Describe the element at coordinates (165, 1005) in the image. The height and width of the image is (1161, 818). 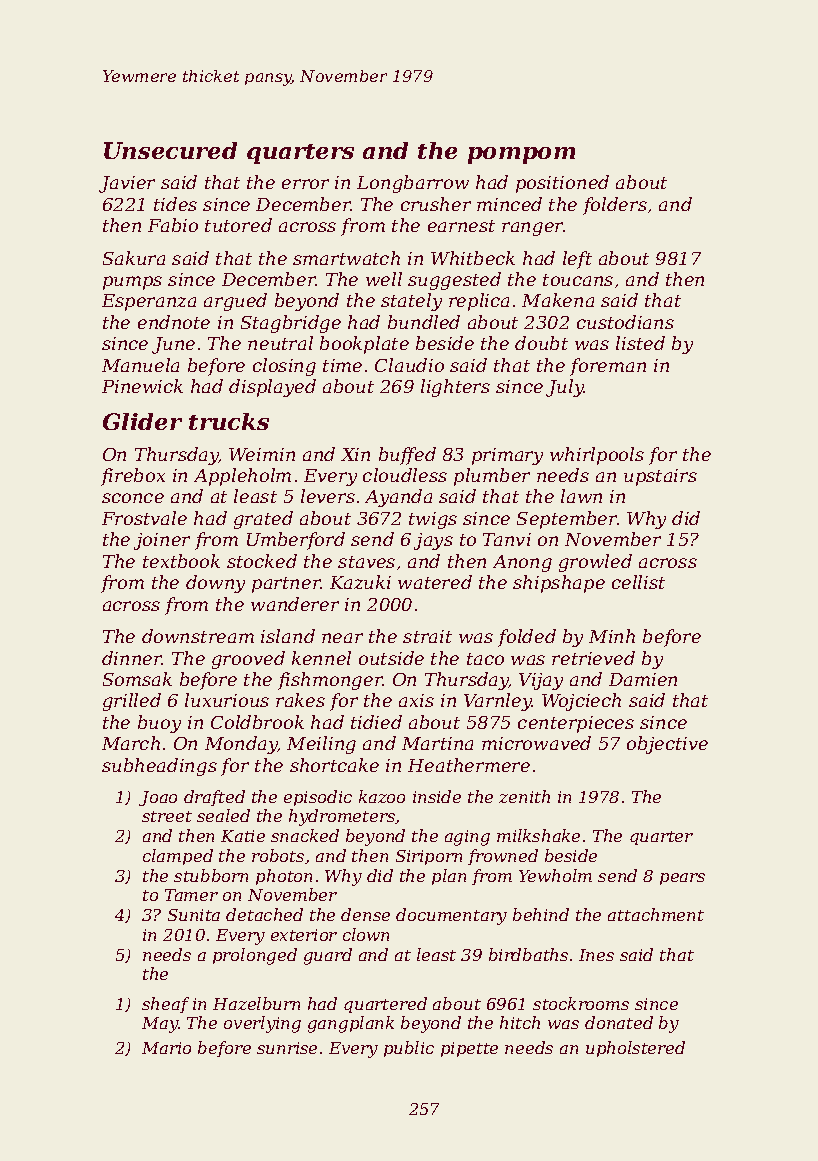
I see `sheaf` at that location.
